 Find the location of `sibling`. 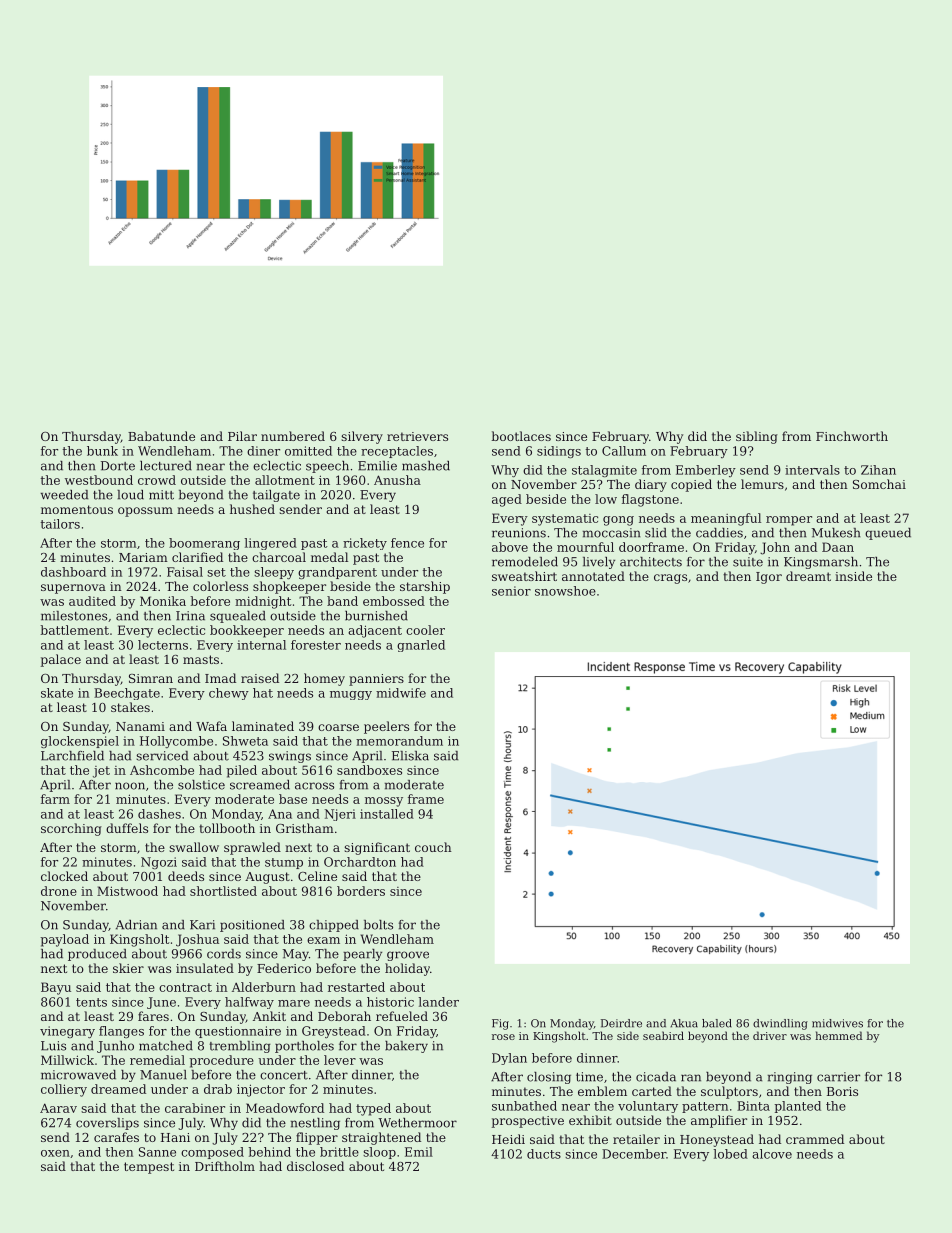

sibling is located at coordinates (757, 437).
